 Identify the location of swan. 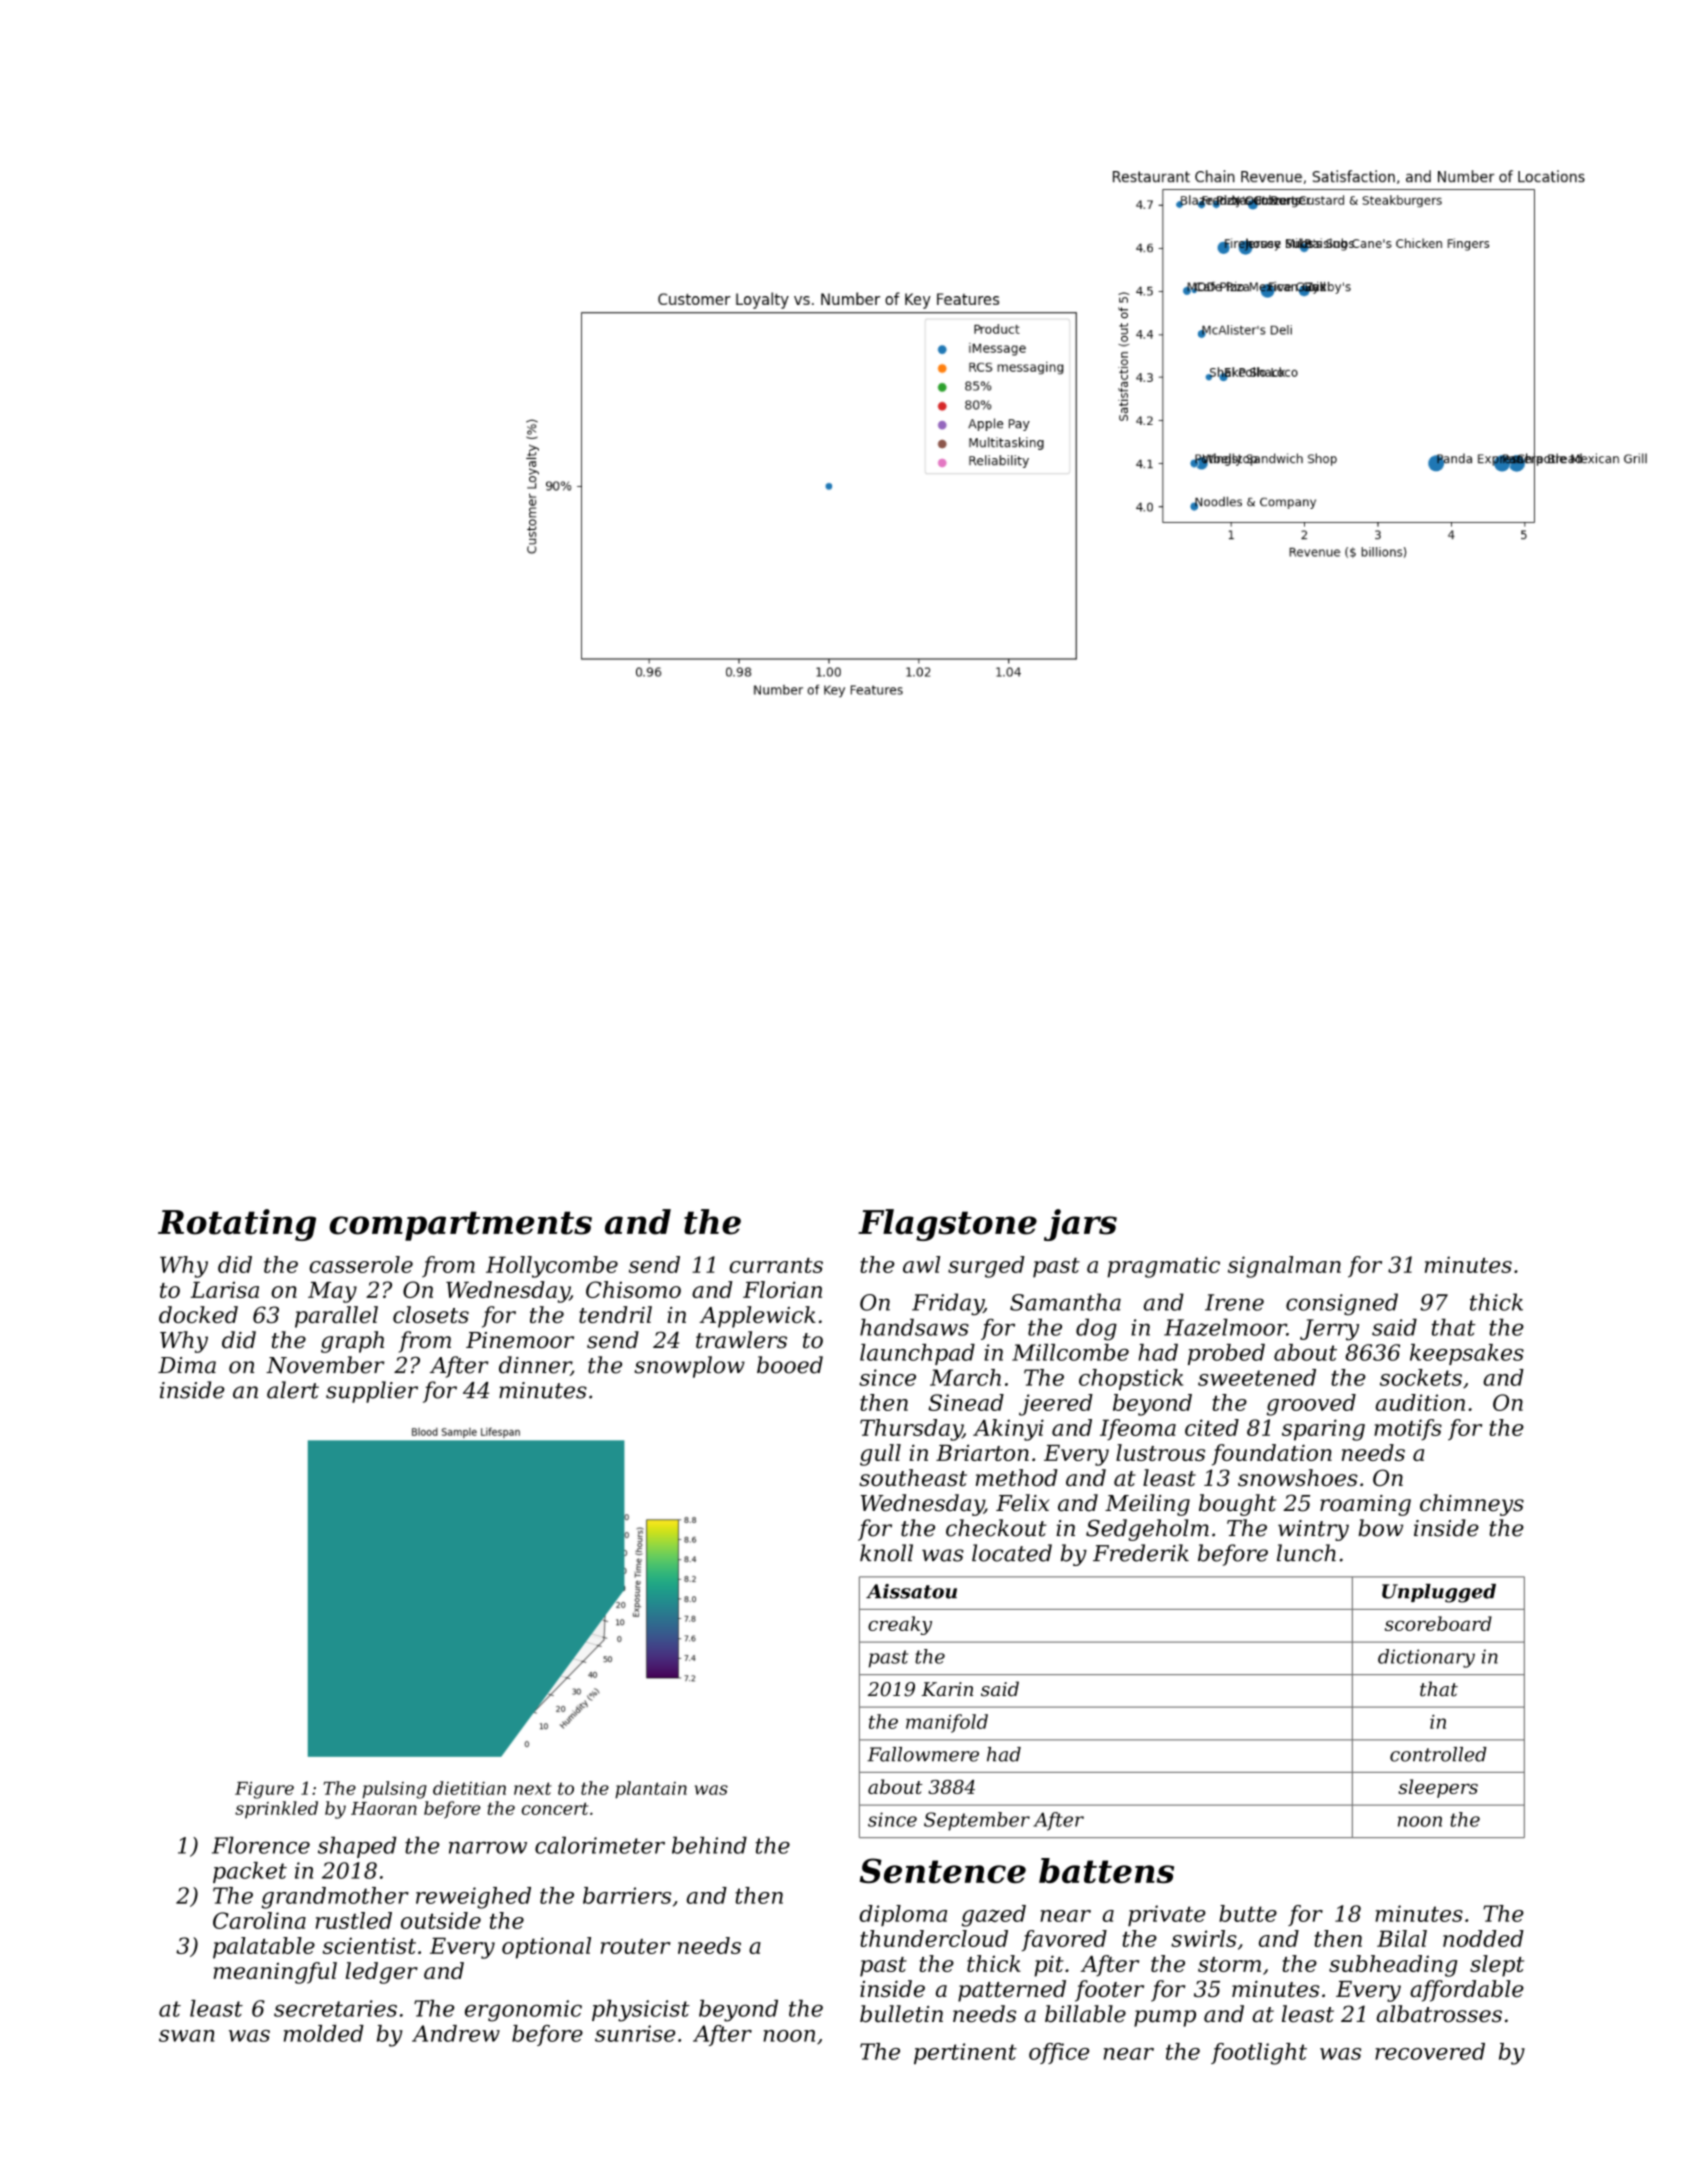
(187, 2036).
